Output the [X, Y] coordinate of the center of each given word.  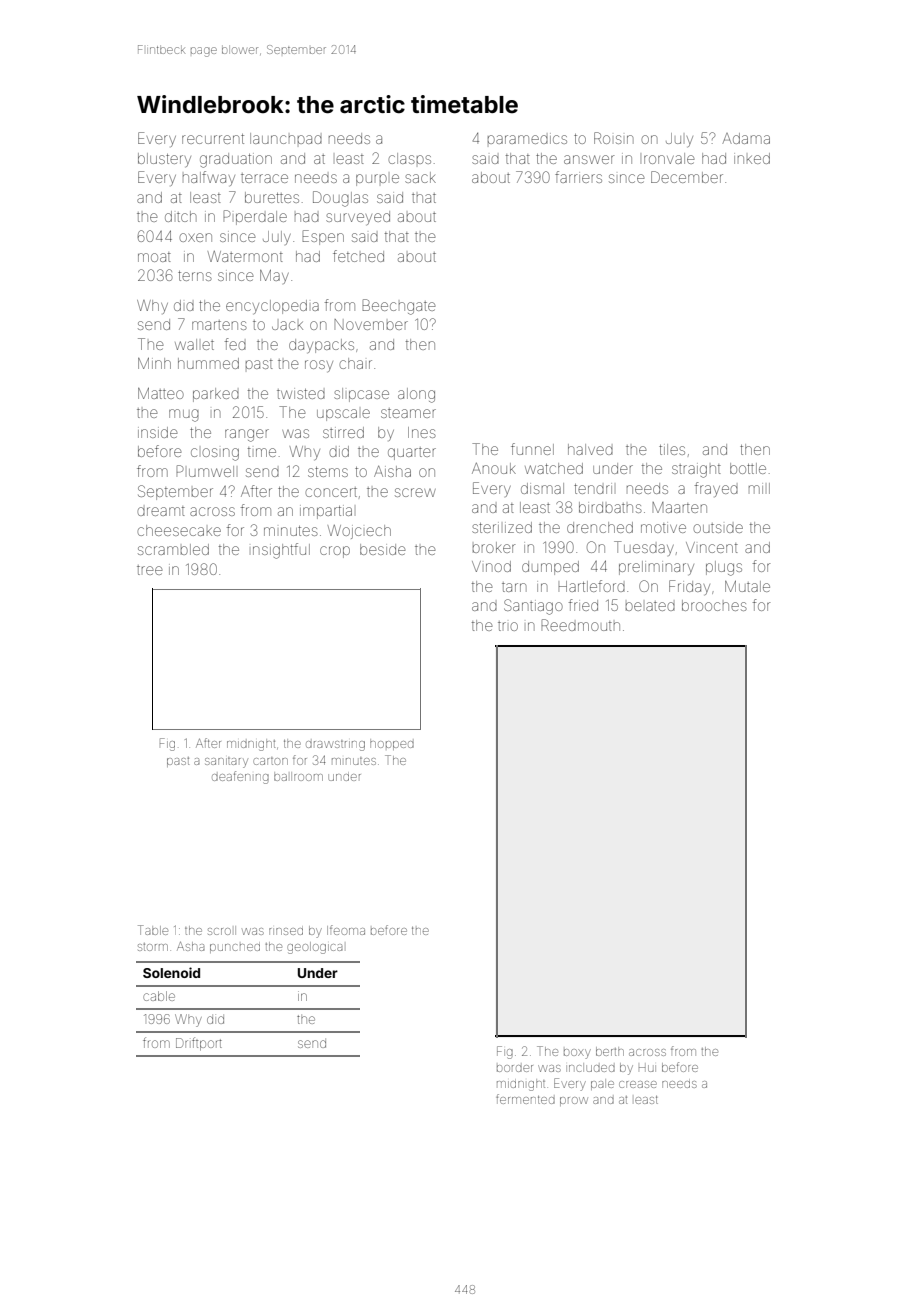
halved [590, 449]
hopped [392, 744]
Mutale [747, 586]
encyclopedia [272, 307]
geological [315, 948]
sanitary [226, 762]
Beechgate [399, 307]
